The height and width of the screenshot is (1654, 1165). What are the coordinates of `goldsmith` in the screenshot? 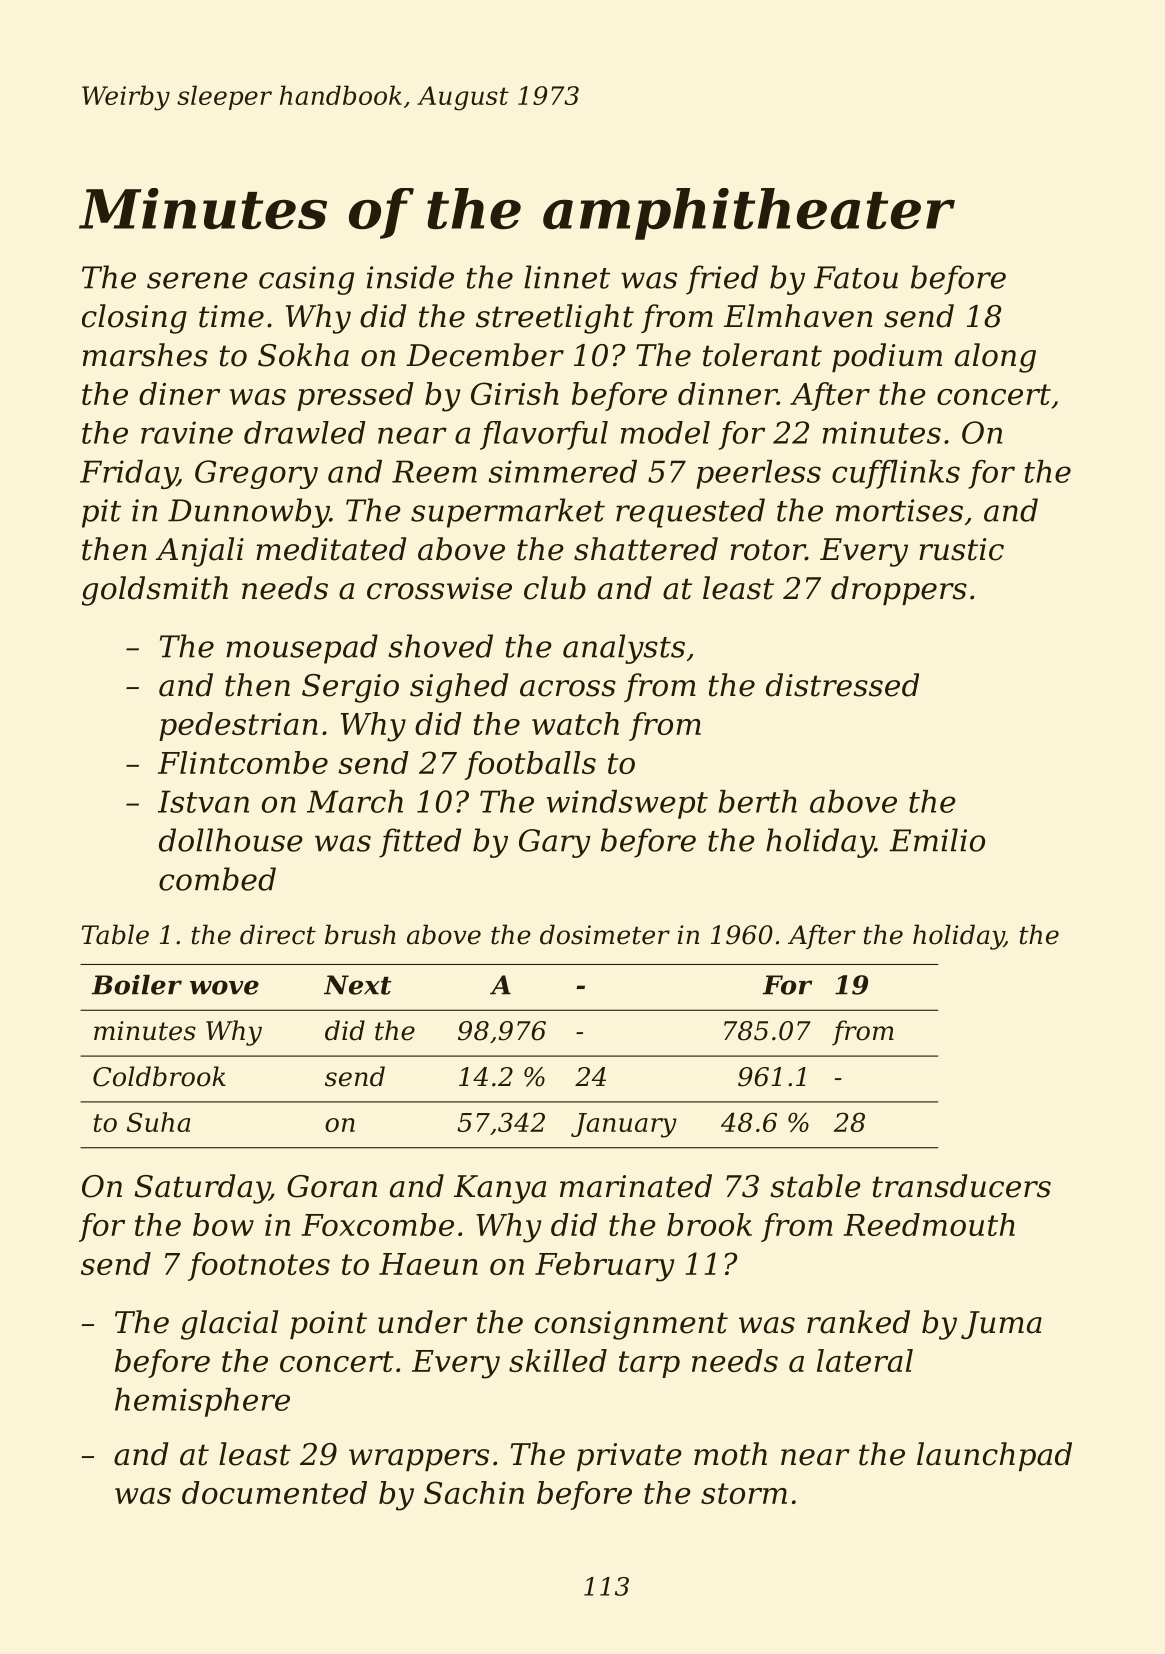 It's located at (155, 591).
